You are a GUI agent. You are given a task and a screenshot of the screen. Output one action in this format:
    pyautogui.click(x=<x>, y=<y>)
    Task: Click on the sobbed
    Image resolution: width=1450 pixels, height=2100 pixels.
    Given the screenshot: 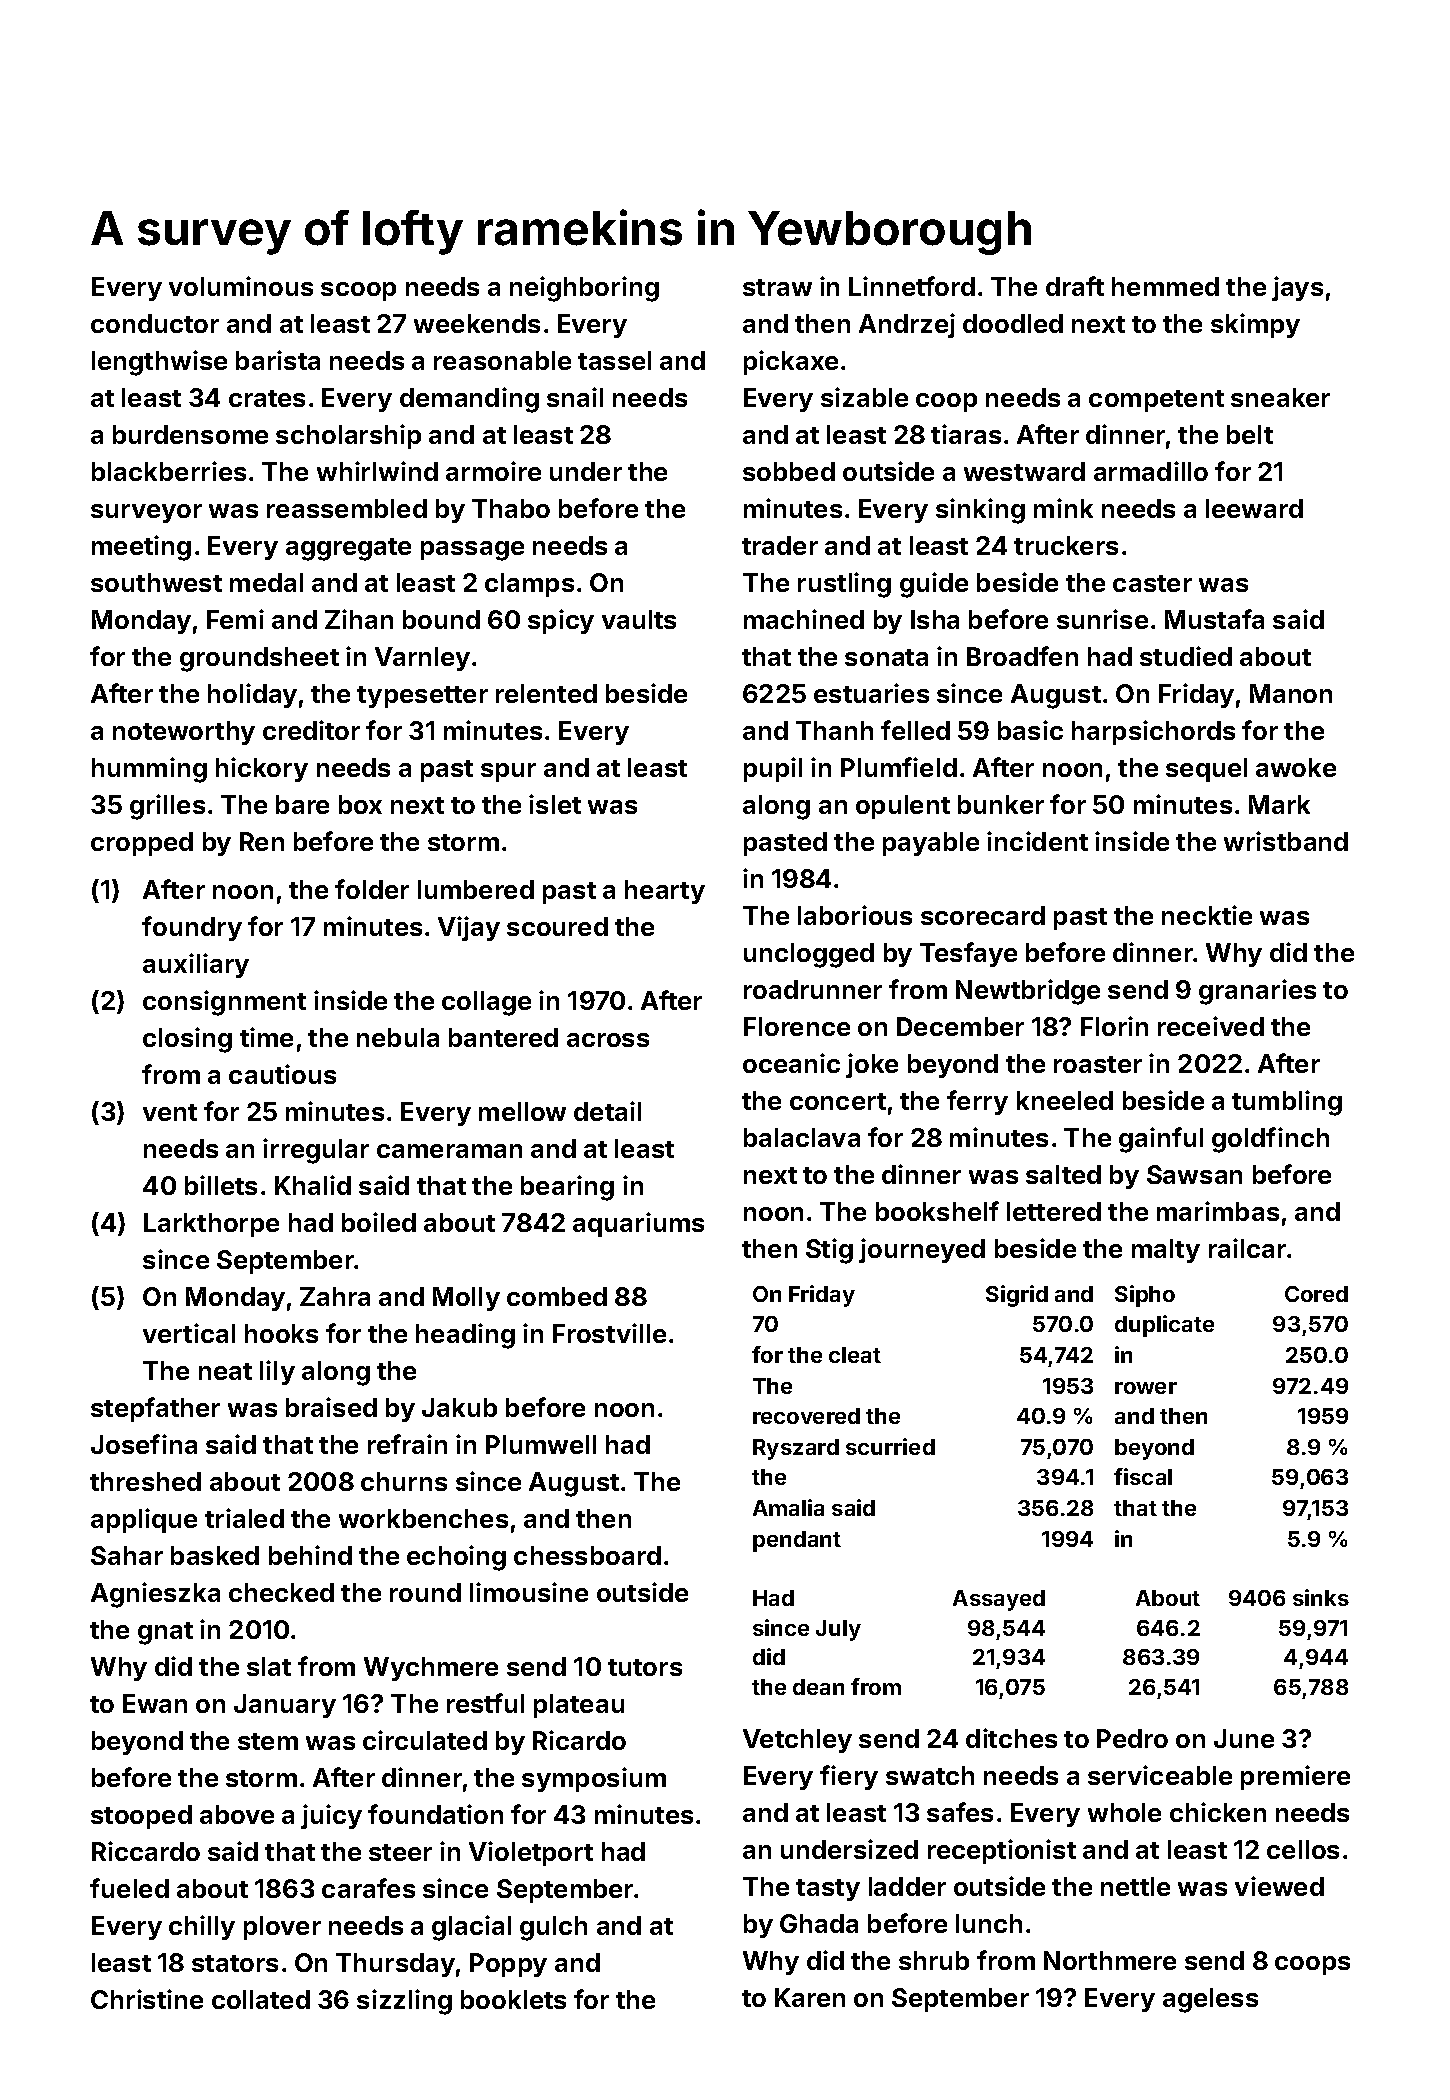 What is the action you would take?
    pyautogui.click(x=789, y=471)
